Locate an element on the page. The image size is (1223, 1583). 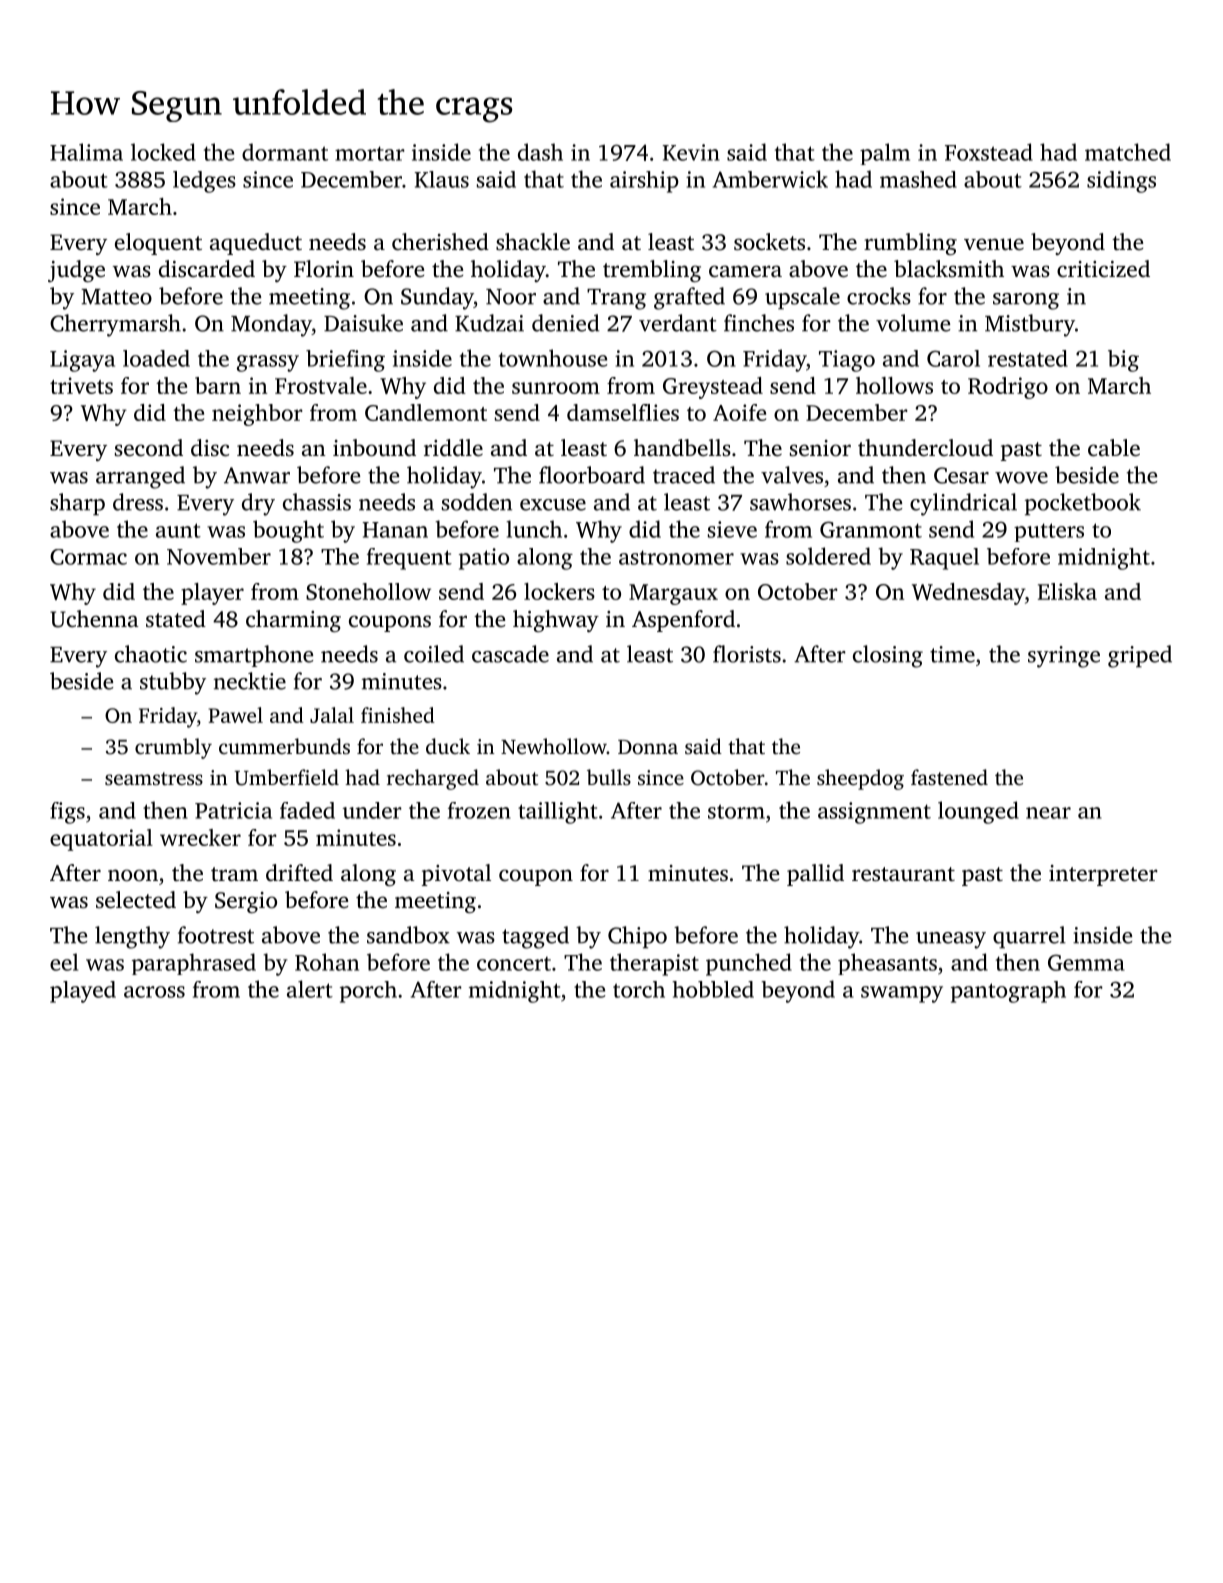
Cormac is located at coordinates (88, 557).
